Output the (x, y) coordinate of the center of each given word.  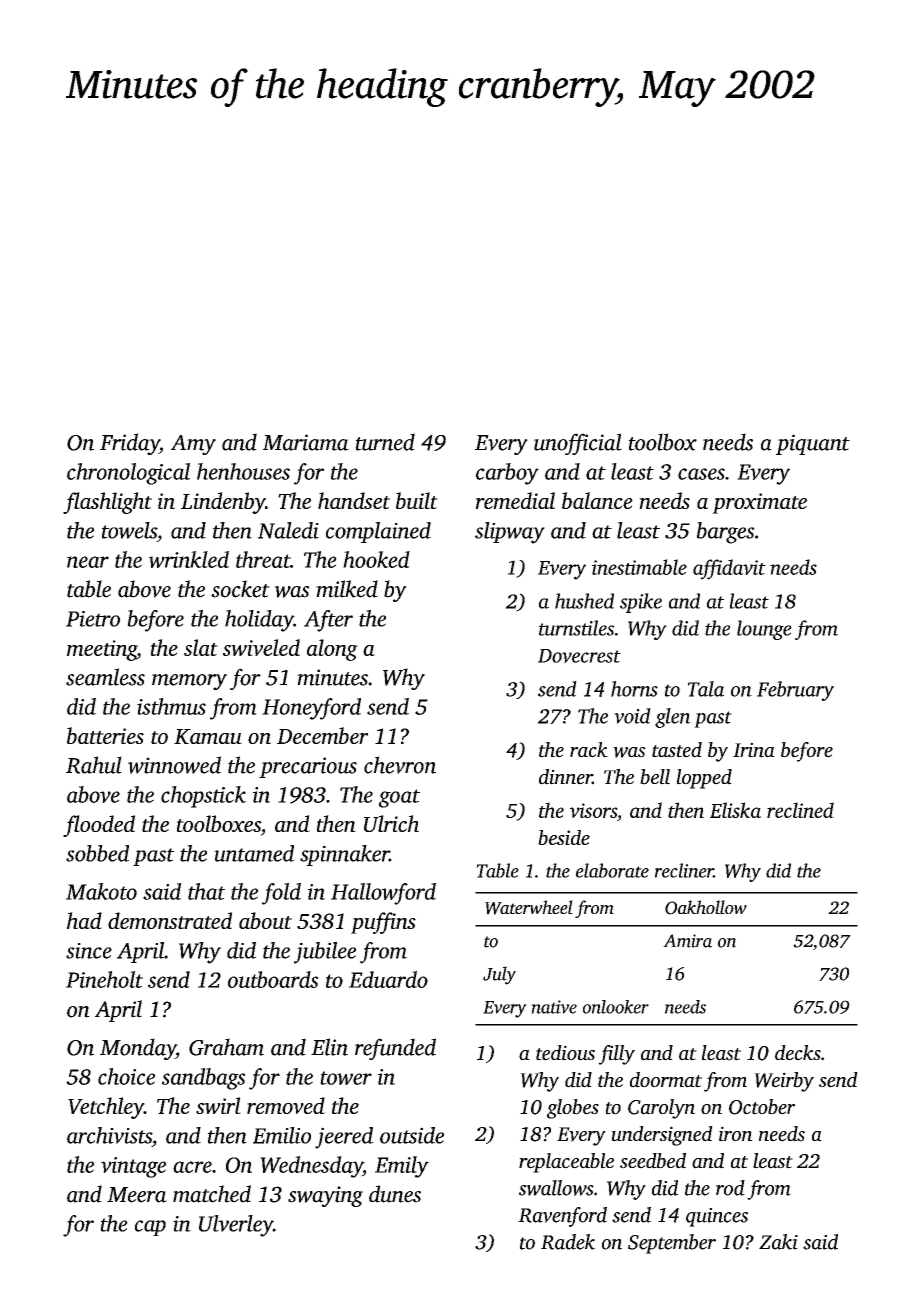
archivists (109, 1135)
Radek (568, 1242)
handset (354, 500)
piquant (813, 444)
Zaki (778, 1242)
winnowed (174, 765)
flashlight (107, 503)
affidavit (729, 569)
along (332, 650)
